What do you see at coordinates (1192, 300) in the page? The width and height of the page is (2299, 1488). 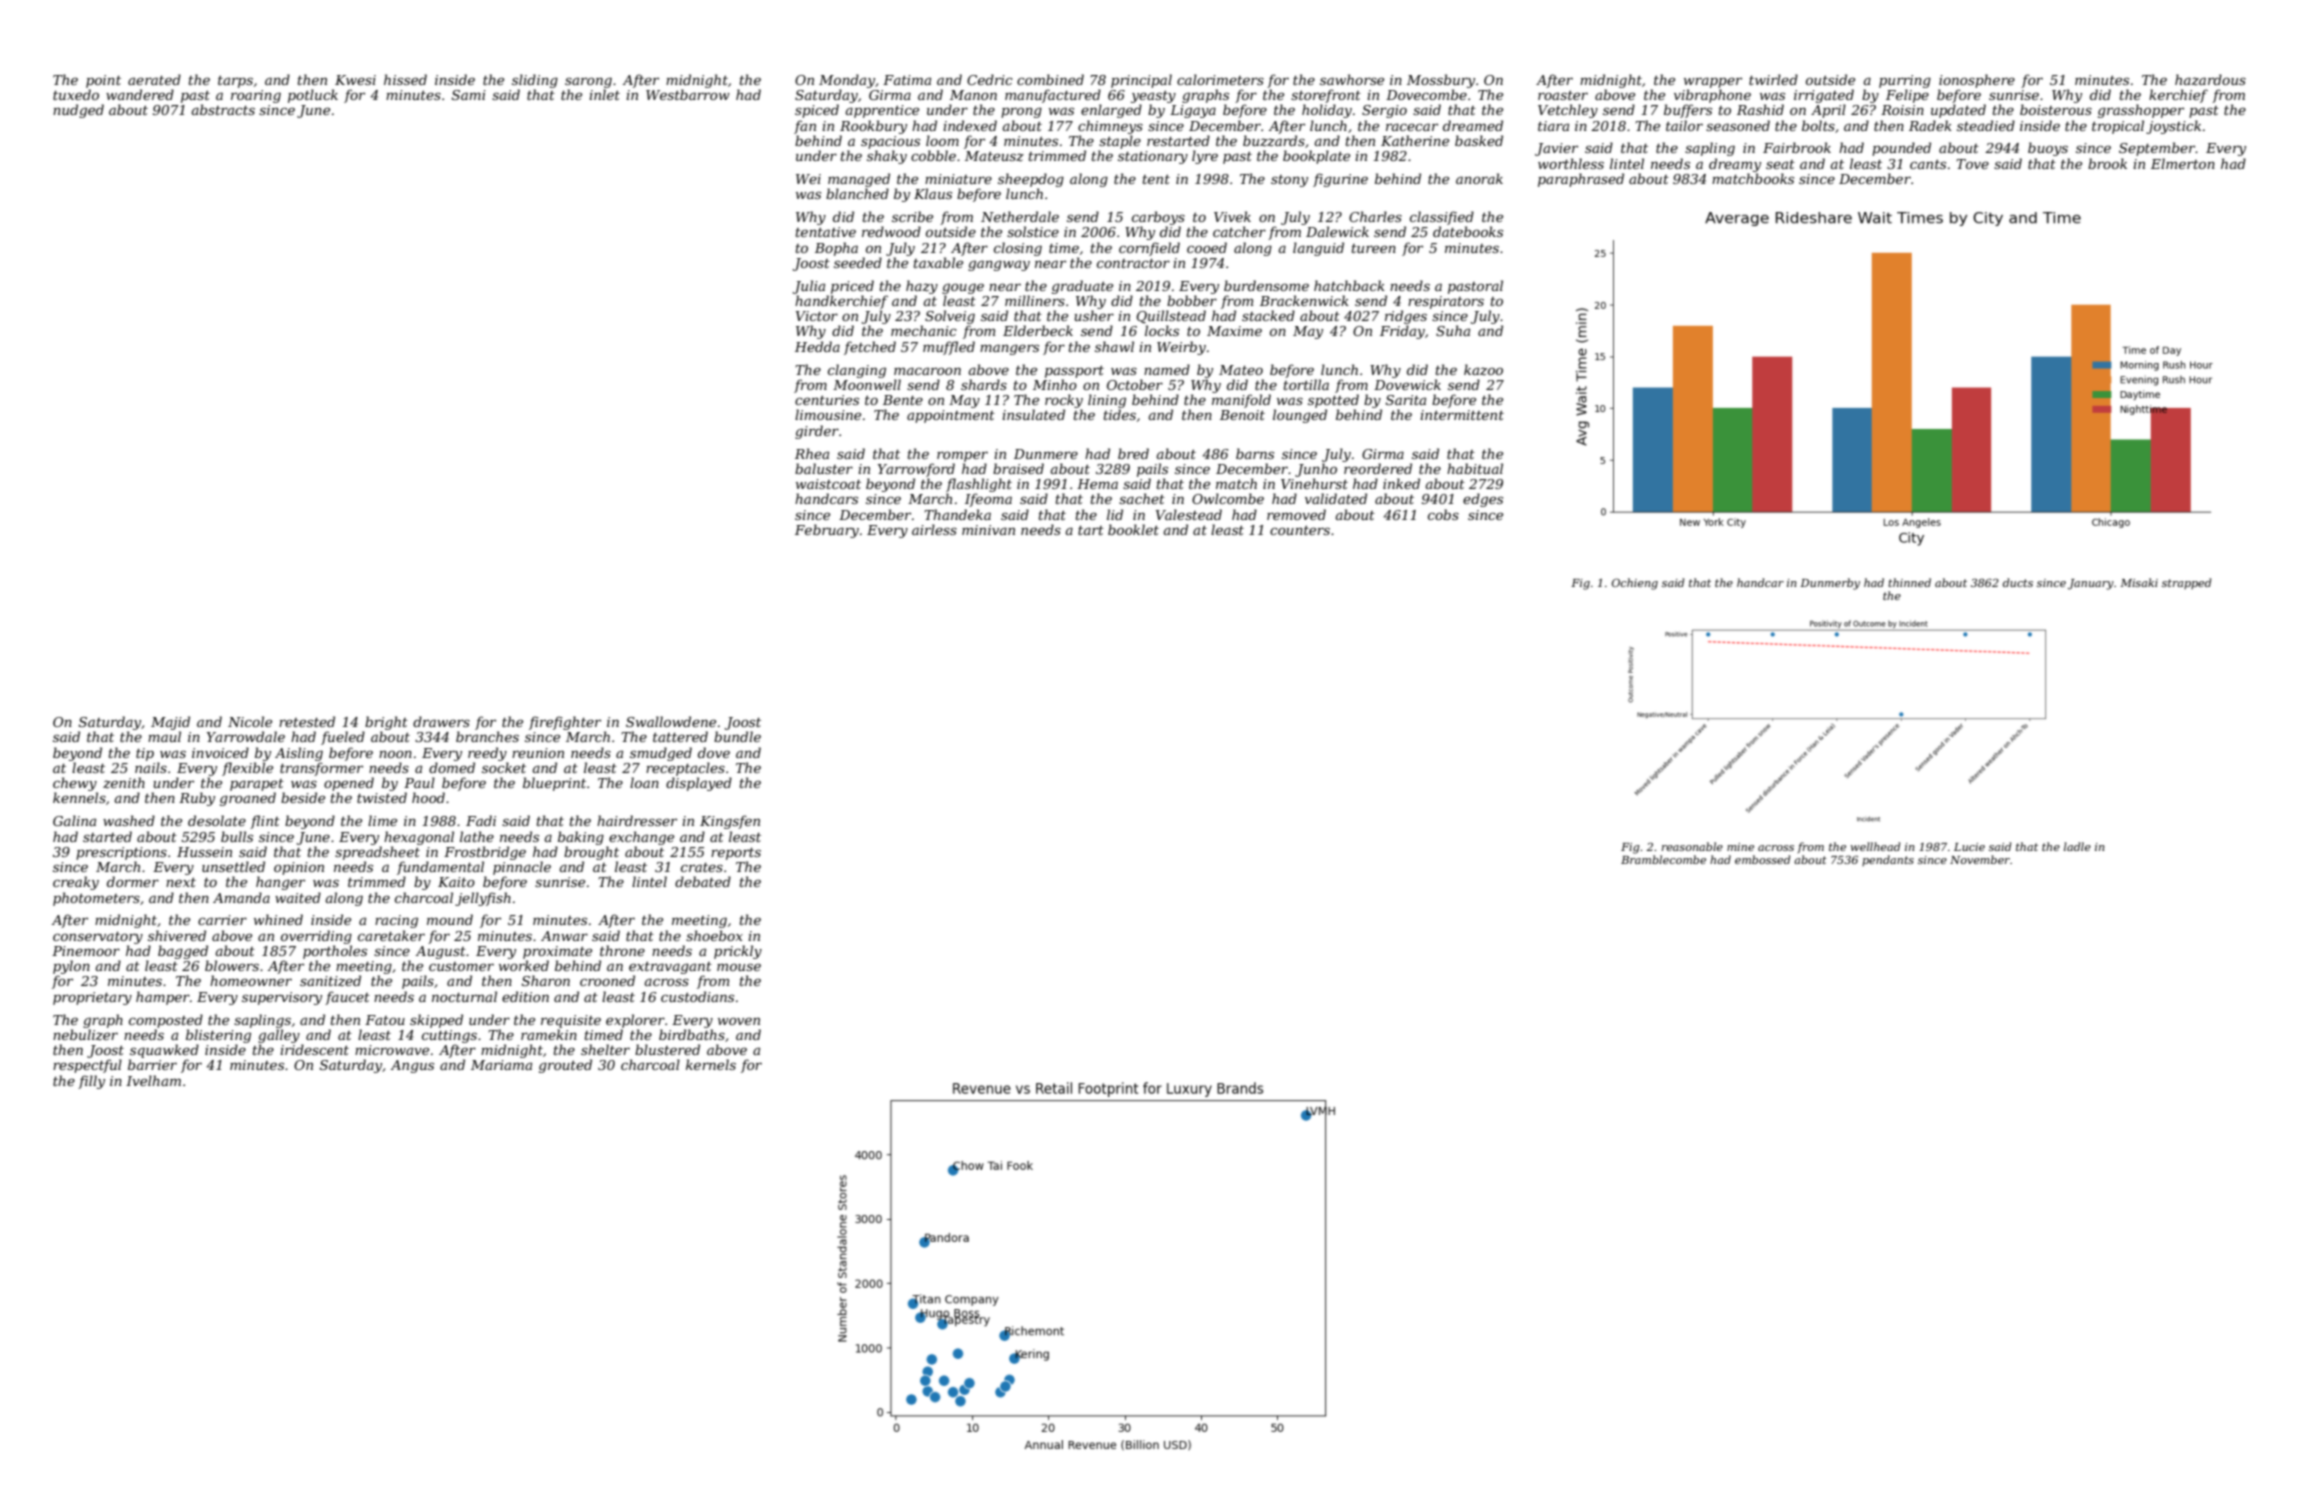 I see `bobber` at bounding box center [1192, 300].
